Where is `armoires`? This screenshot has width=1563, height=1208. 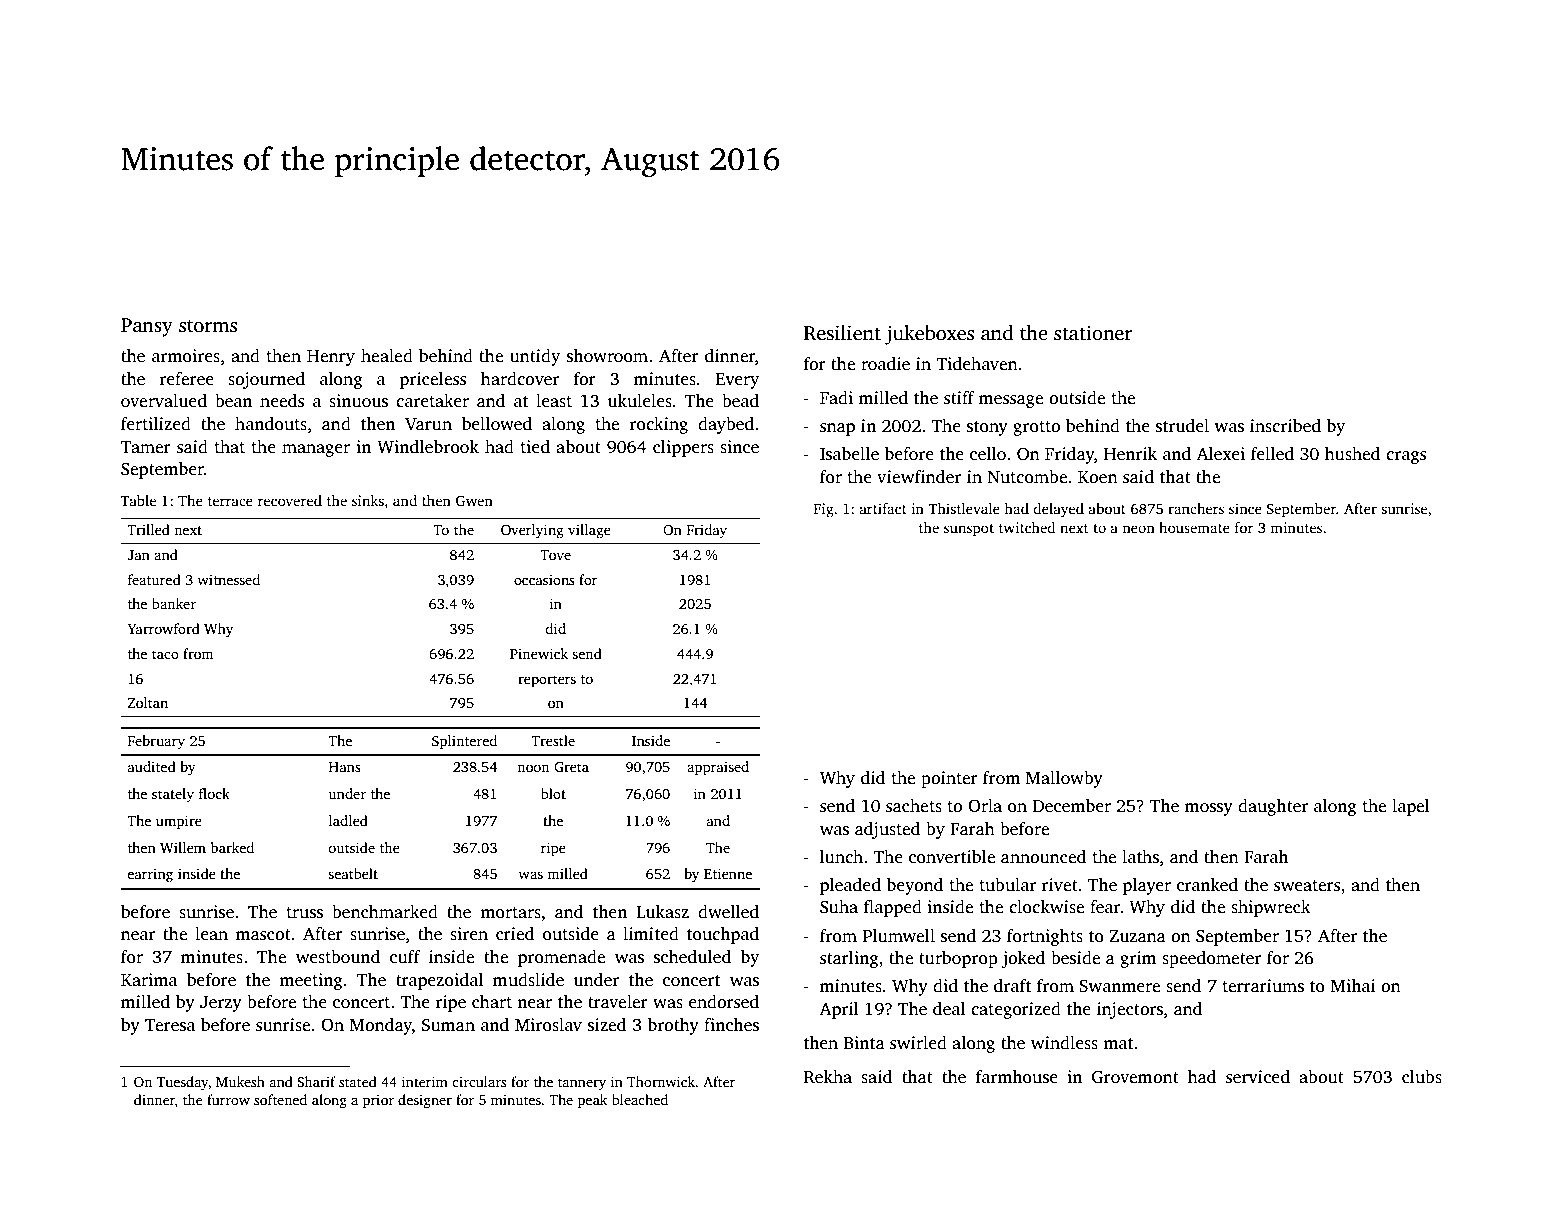
armoires is located at coordinates (186, 356).
